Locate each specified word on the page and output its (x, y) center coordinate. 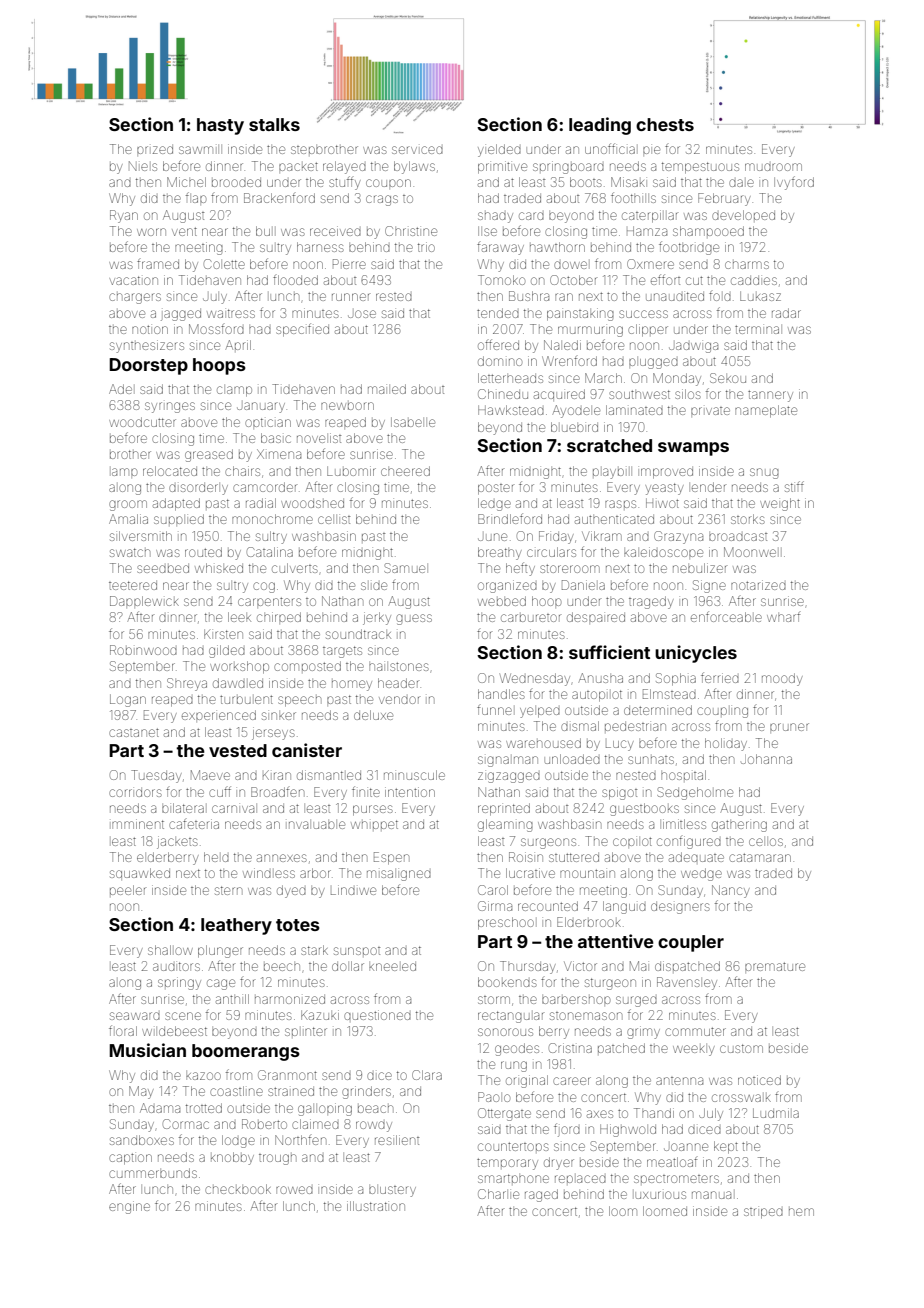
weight (780, 504)
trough (277, 1159)
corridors (135, 792)
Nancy (730, 891)
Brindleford (510, 518)
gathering (739, 826)
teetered (133, 585)
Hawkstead (511, 410)
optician (268, 422)
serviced (417, 150)
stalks (274, 124)
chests (665, 124)
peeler (128, 890)
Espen (391, 858)
